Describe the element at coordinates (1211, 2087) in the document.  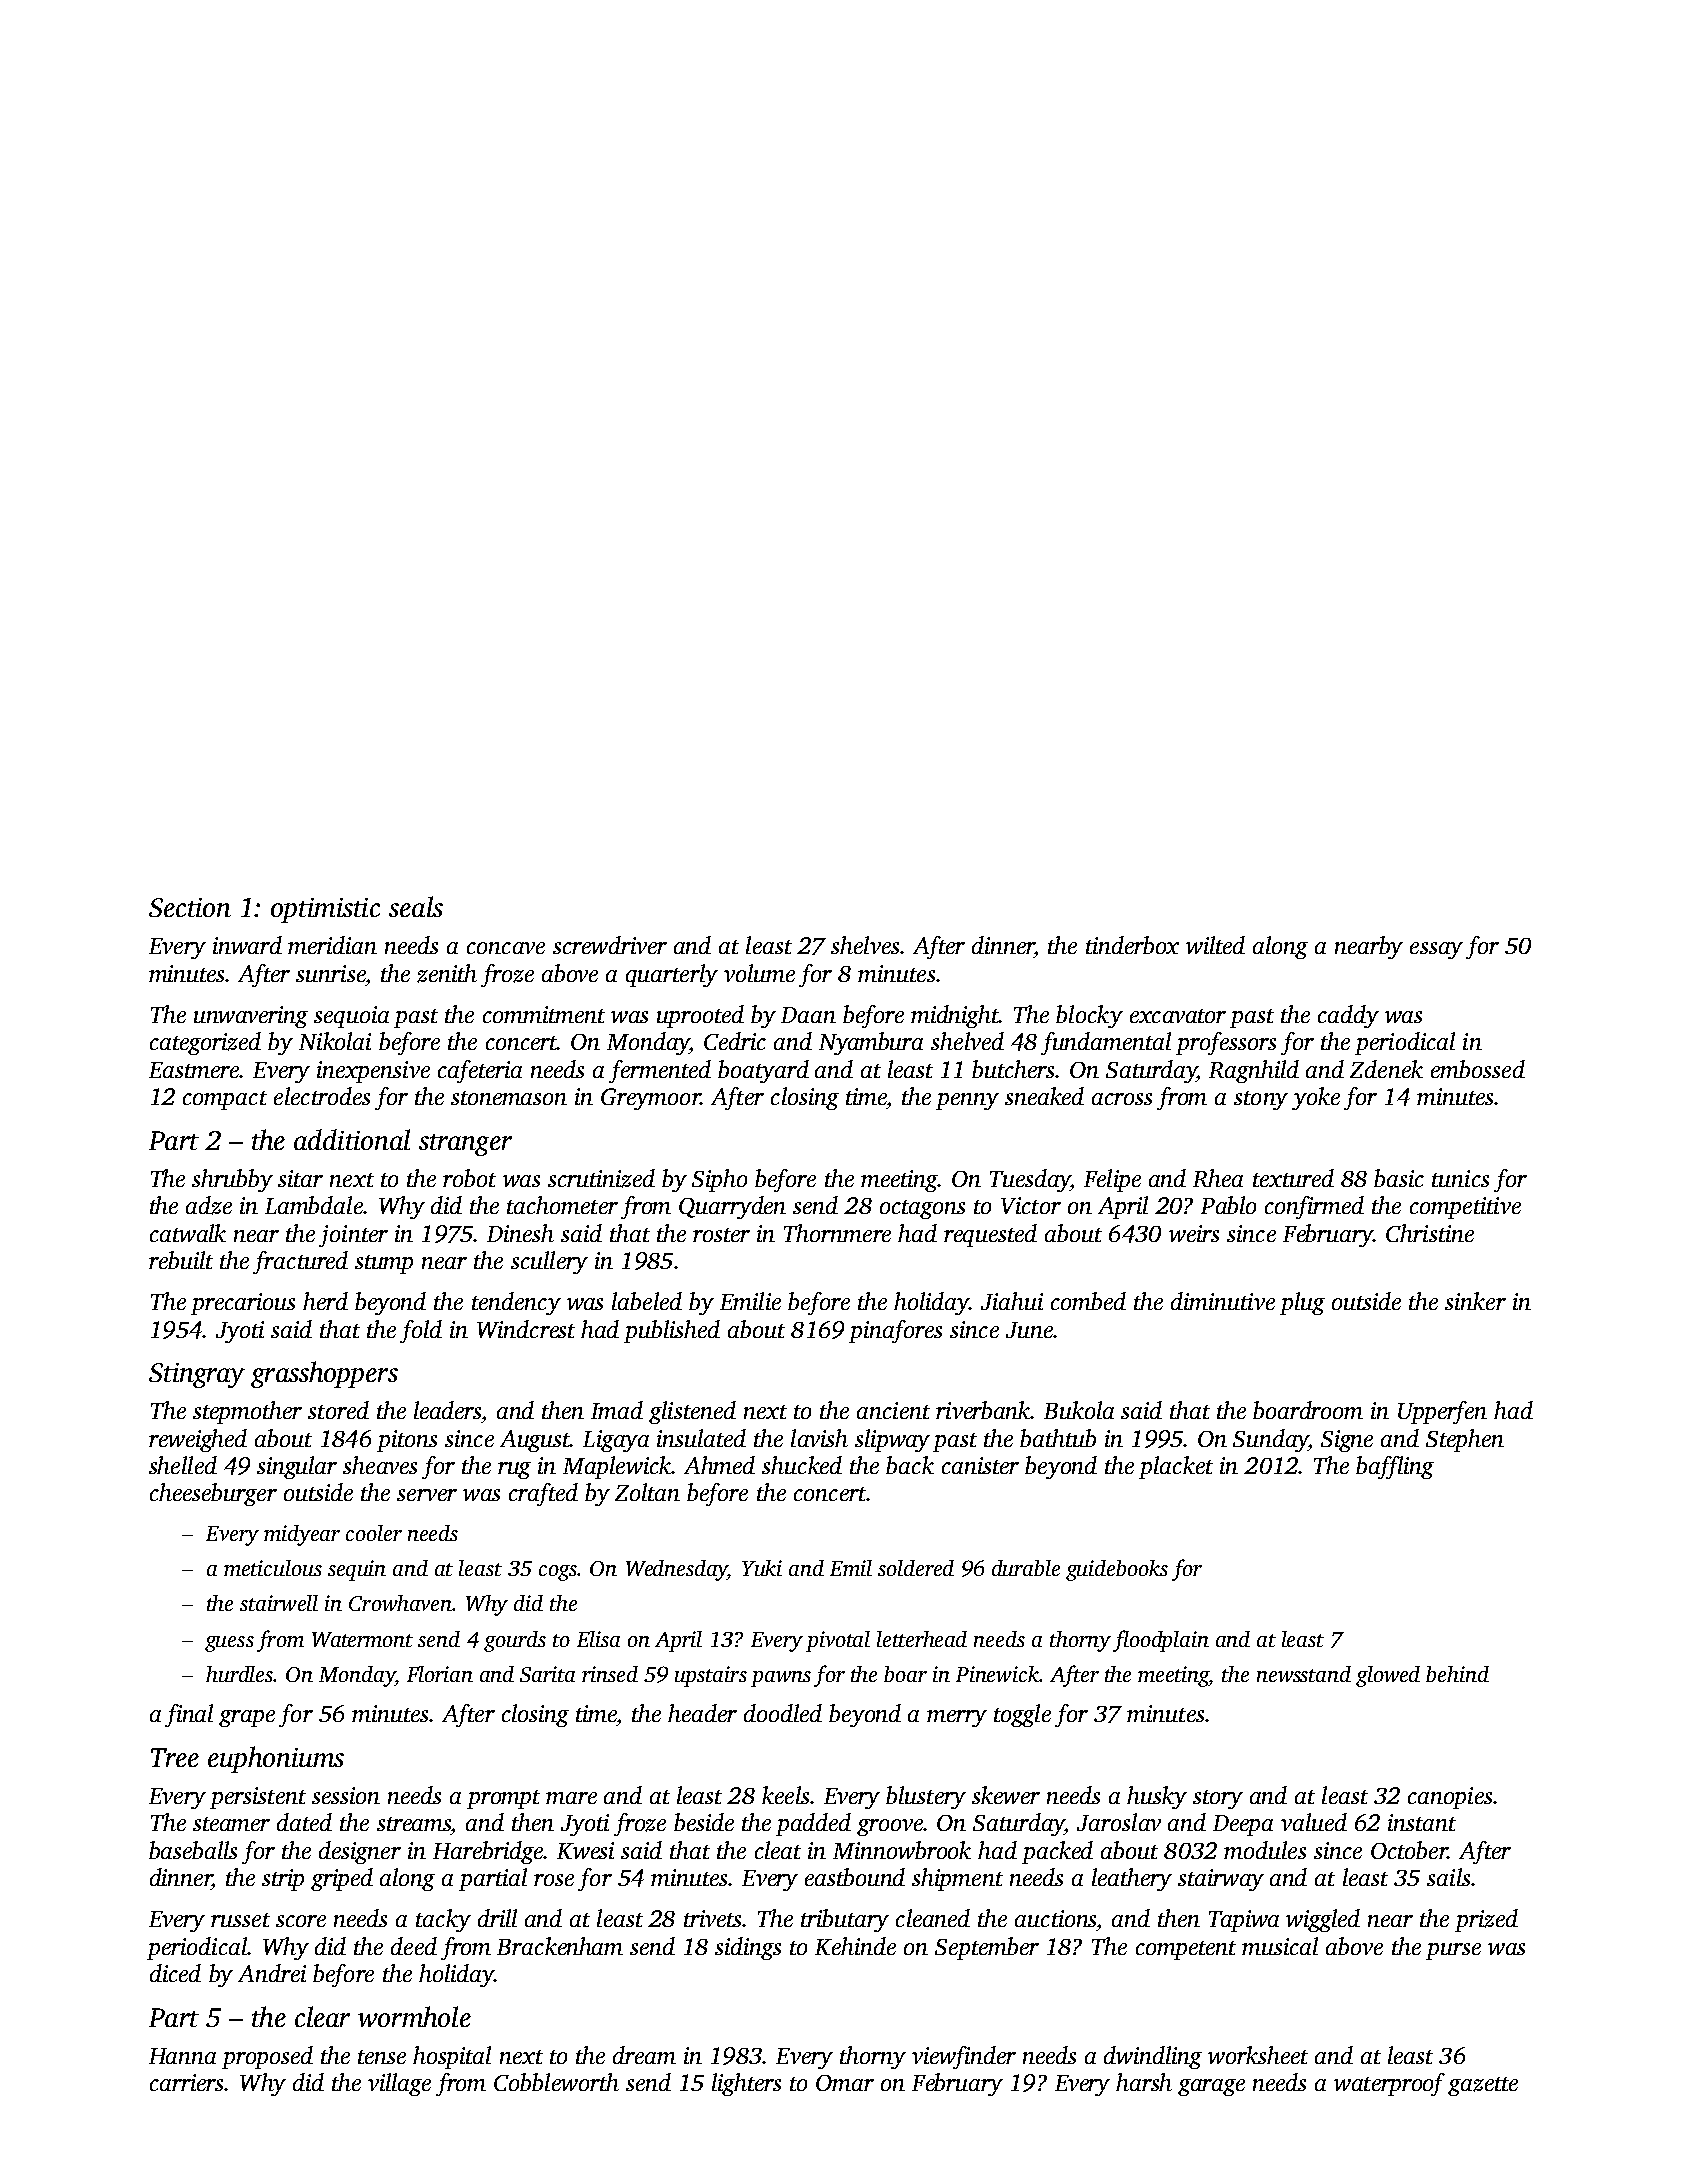
I see `garage` at that location.
